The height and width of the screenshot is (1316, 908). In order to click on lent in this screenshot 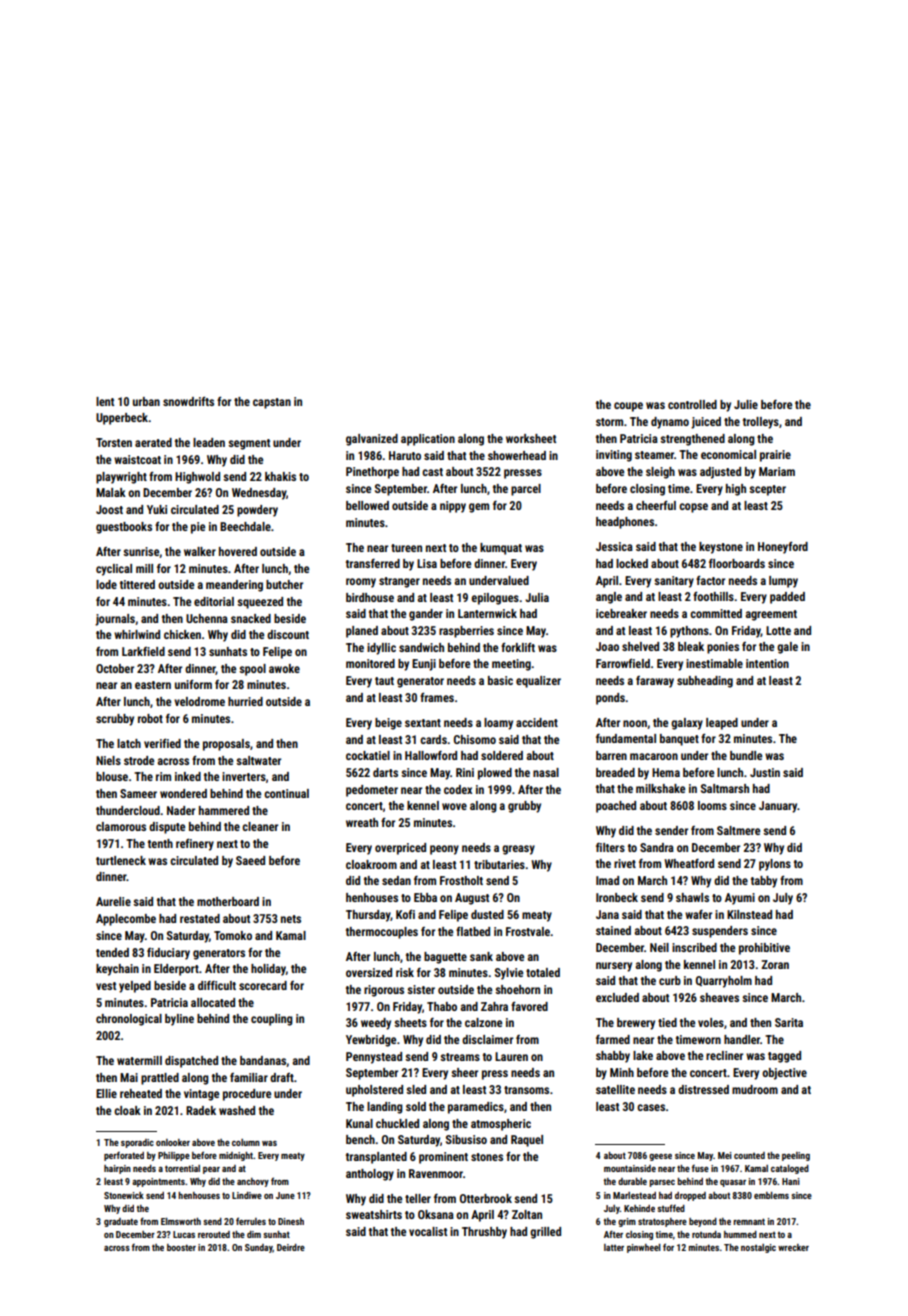, I will do `click(105, 401)`.
